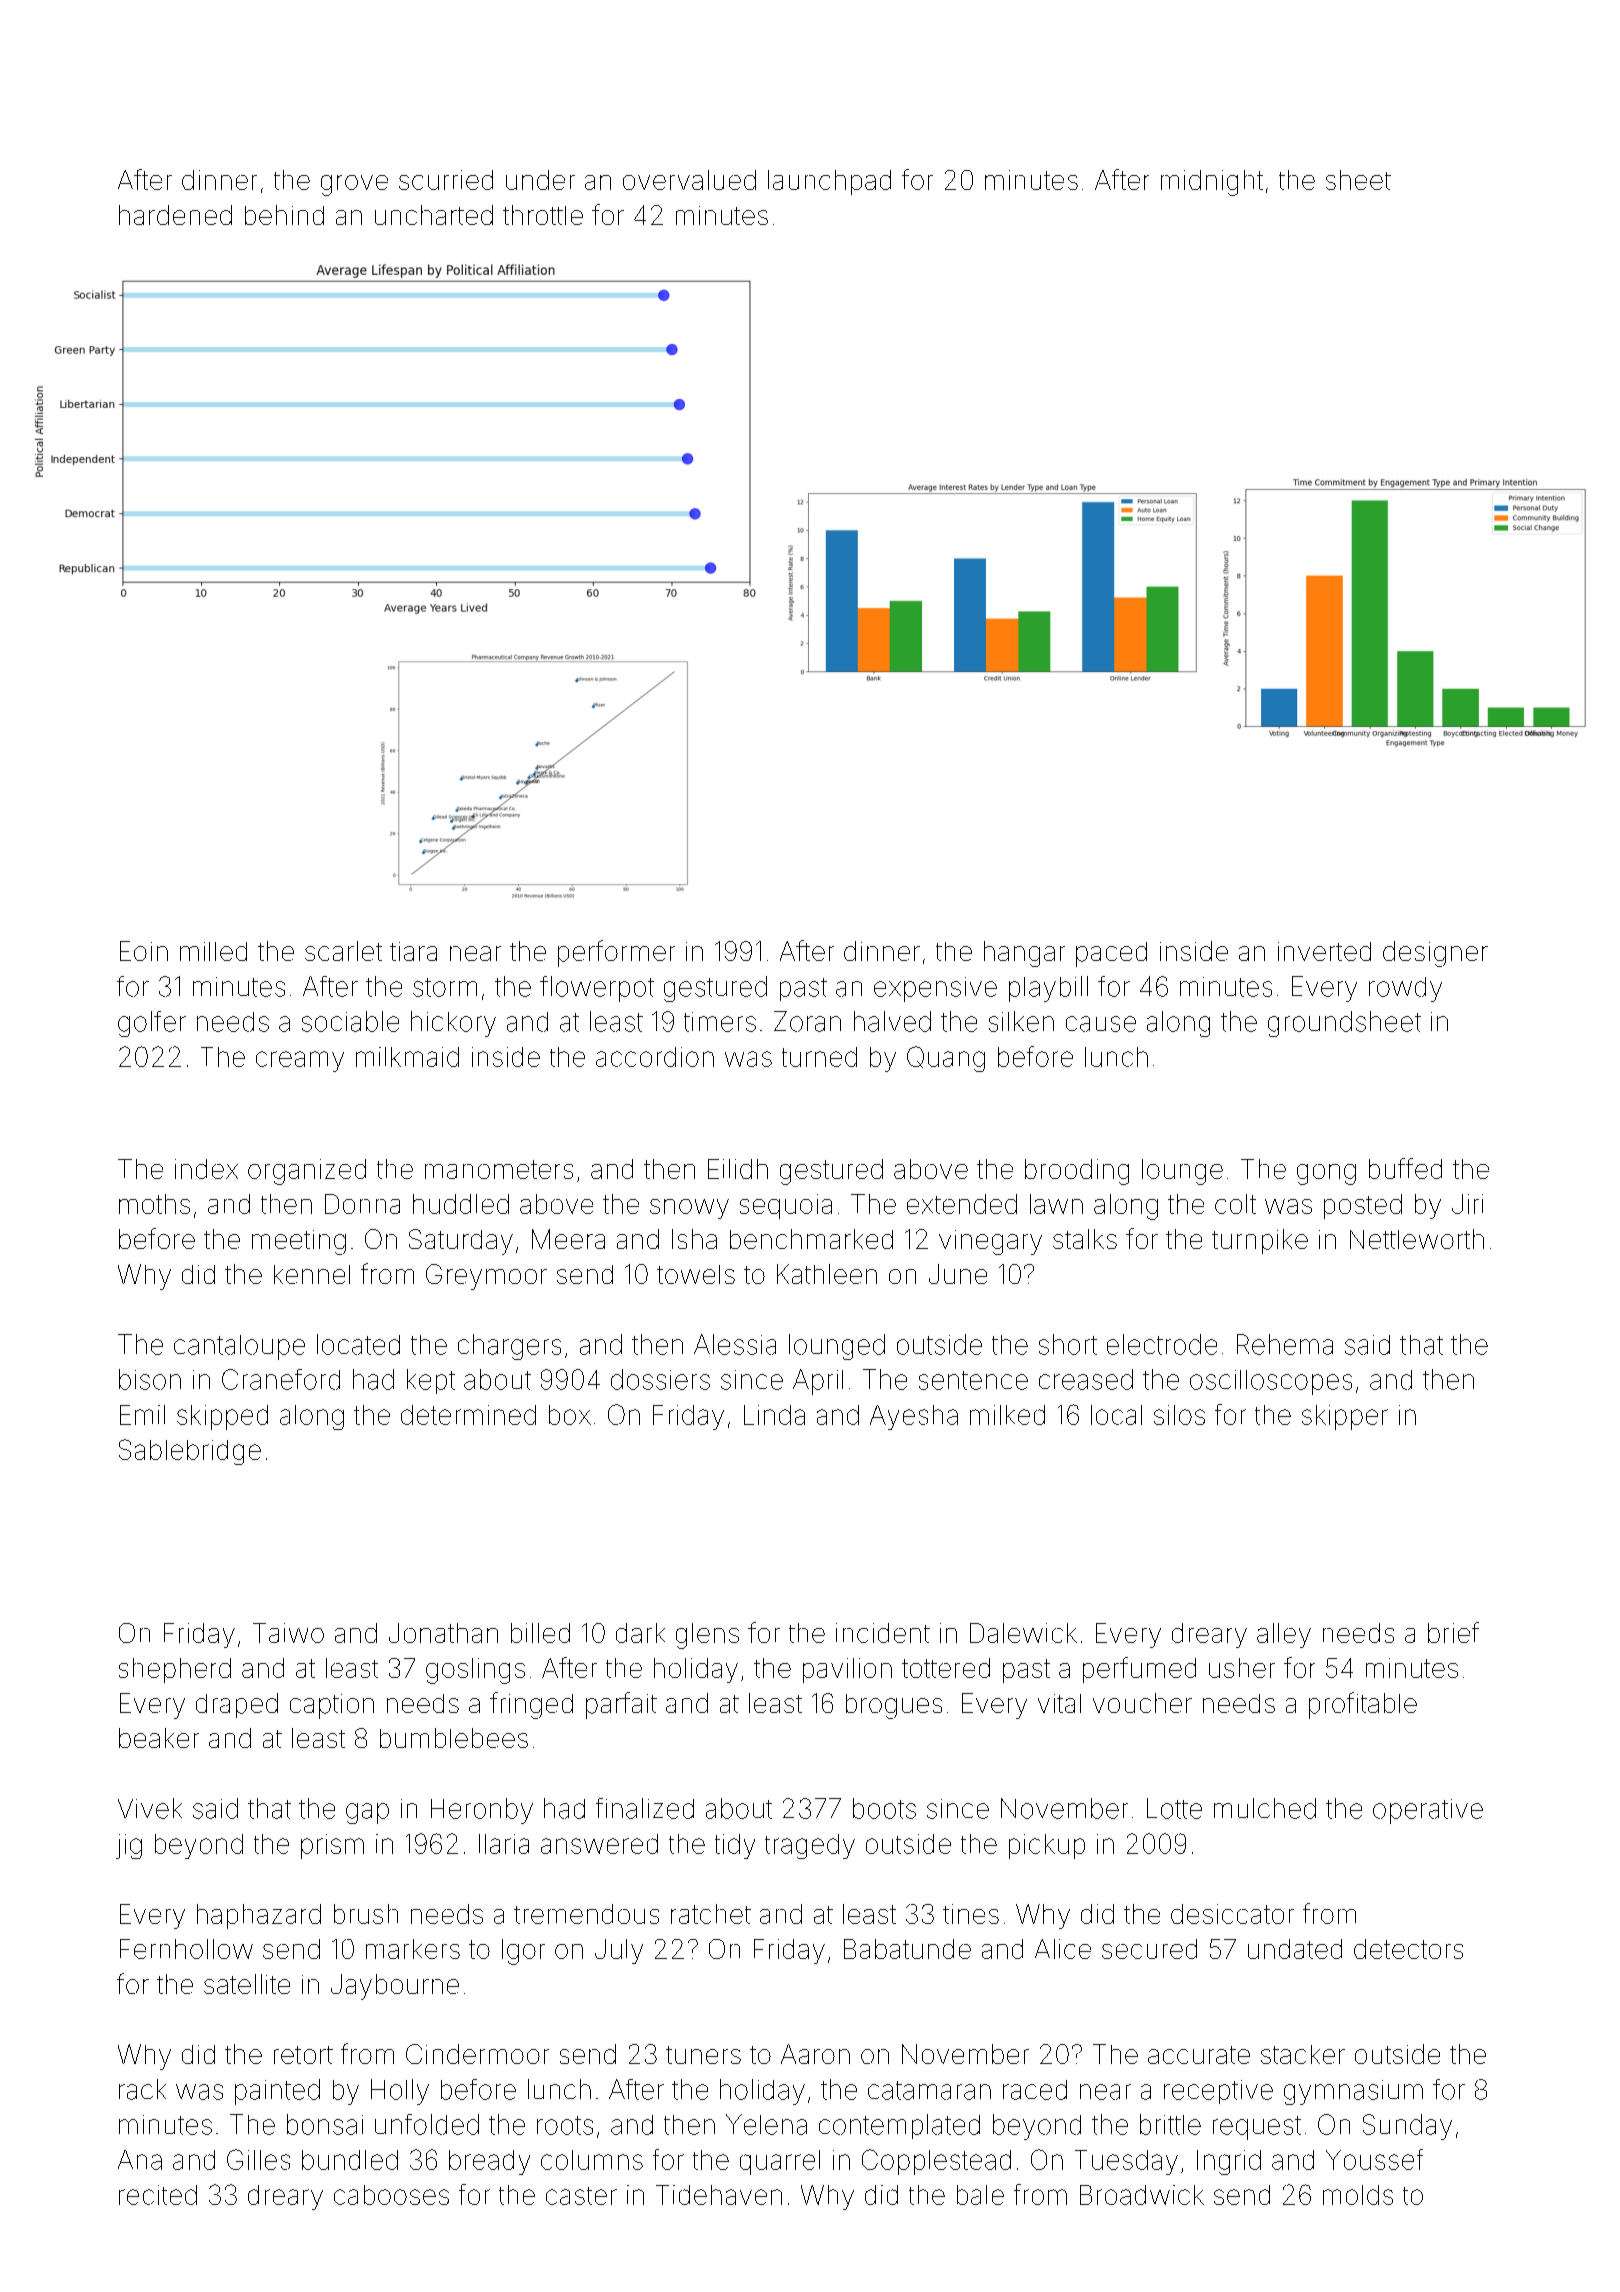 The height and width of the page is (2292, 1620). Describe the element at coordinates (543, 215) in the page. I see `throttle` at that location.
